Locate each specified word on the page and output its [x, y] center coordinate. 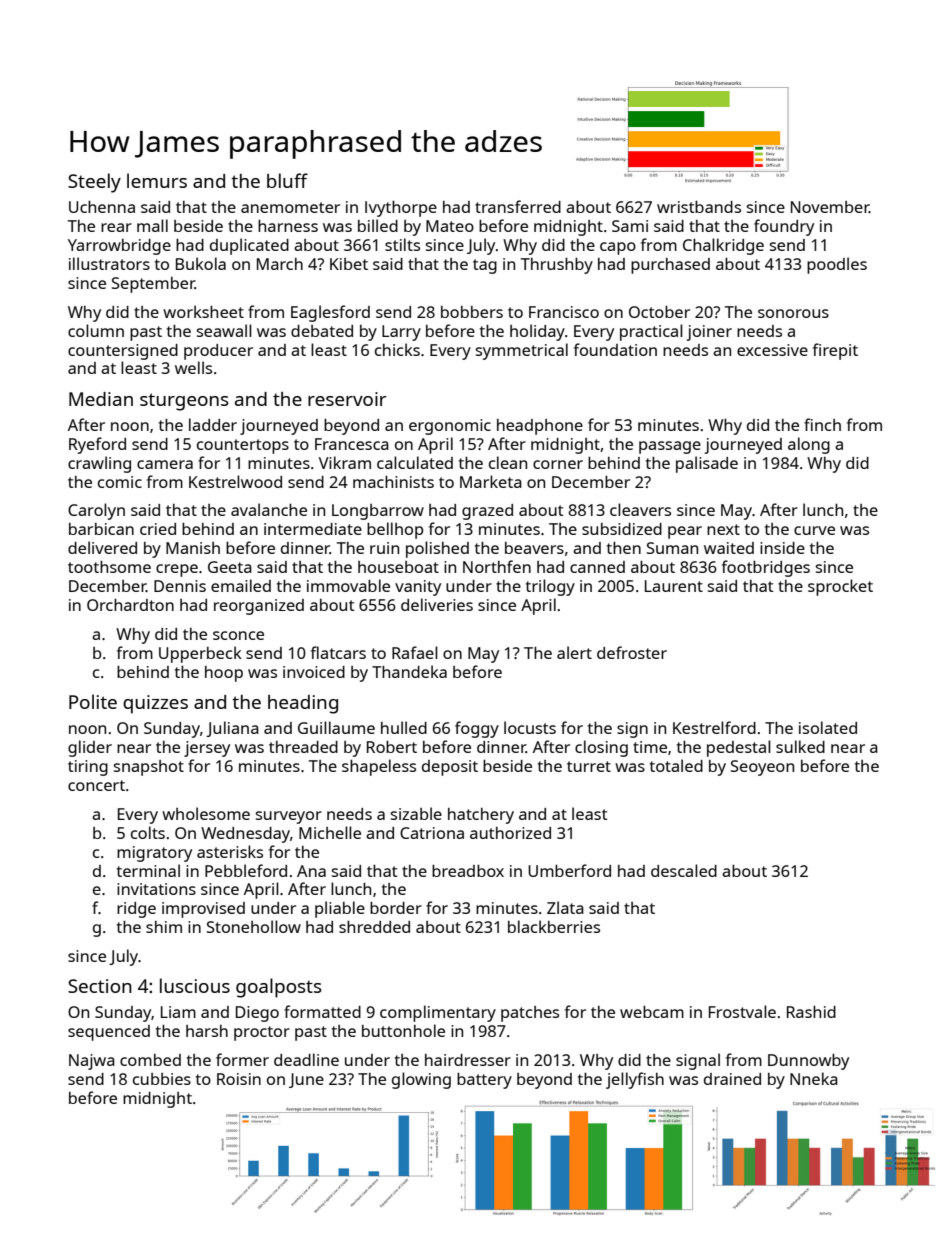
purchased [670, 266]
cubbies [162, 1079]
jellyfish [635, 1080]
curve [814, 530]
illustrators [109, 263]
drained [732, 1079]
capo [618, 248]
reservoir [347, 399]
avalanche [269, 509]
